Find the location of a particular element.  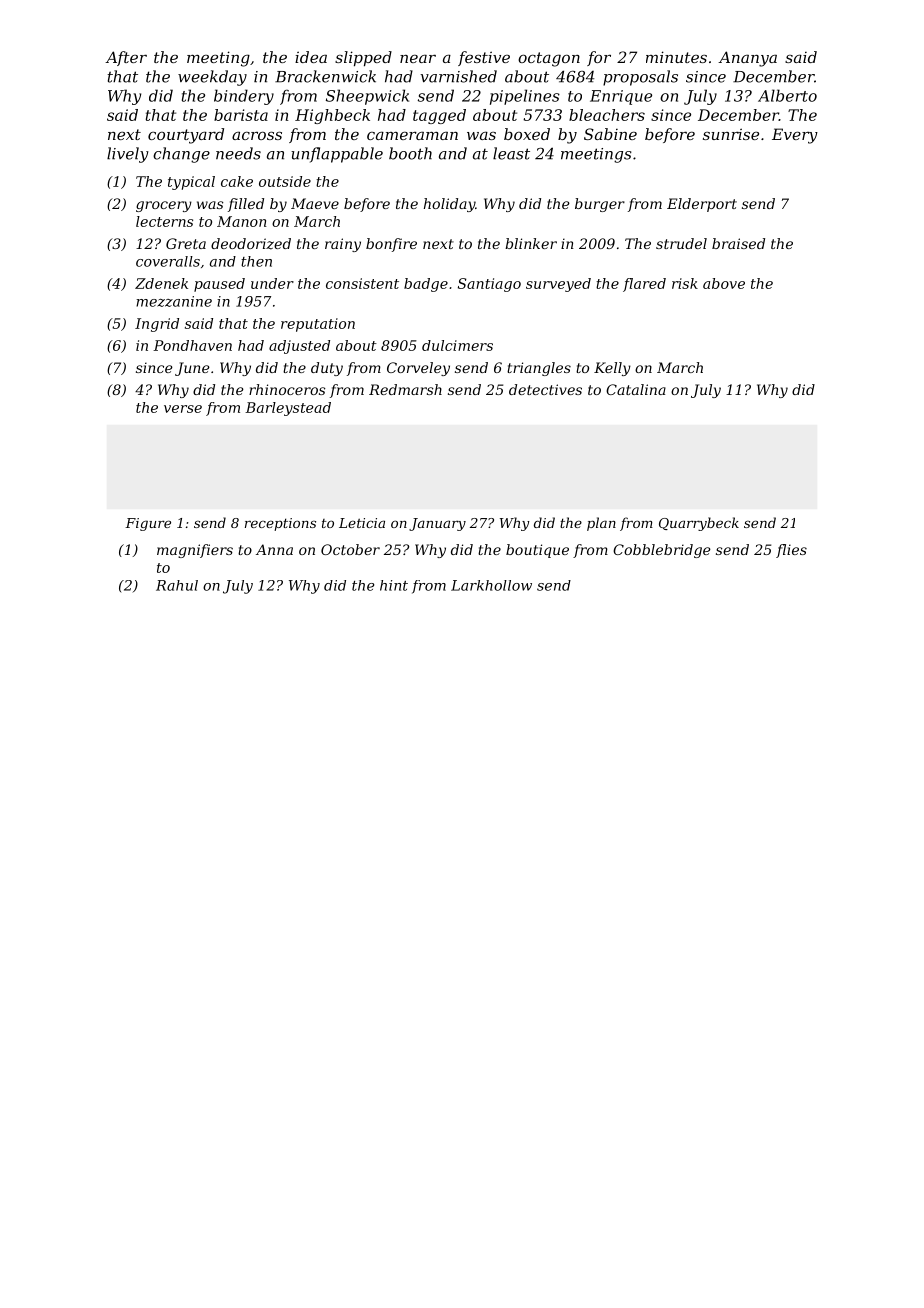

Anna is located at coordinates (274, 549).
